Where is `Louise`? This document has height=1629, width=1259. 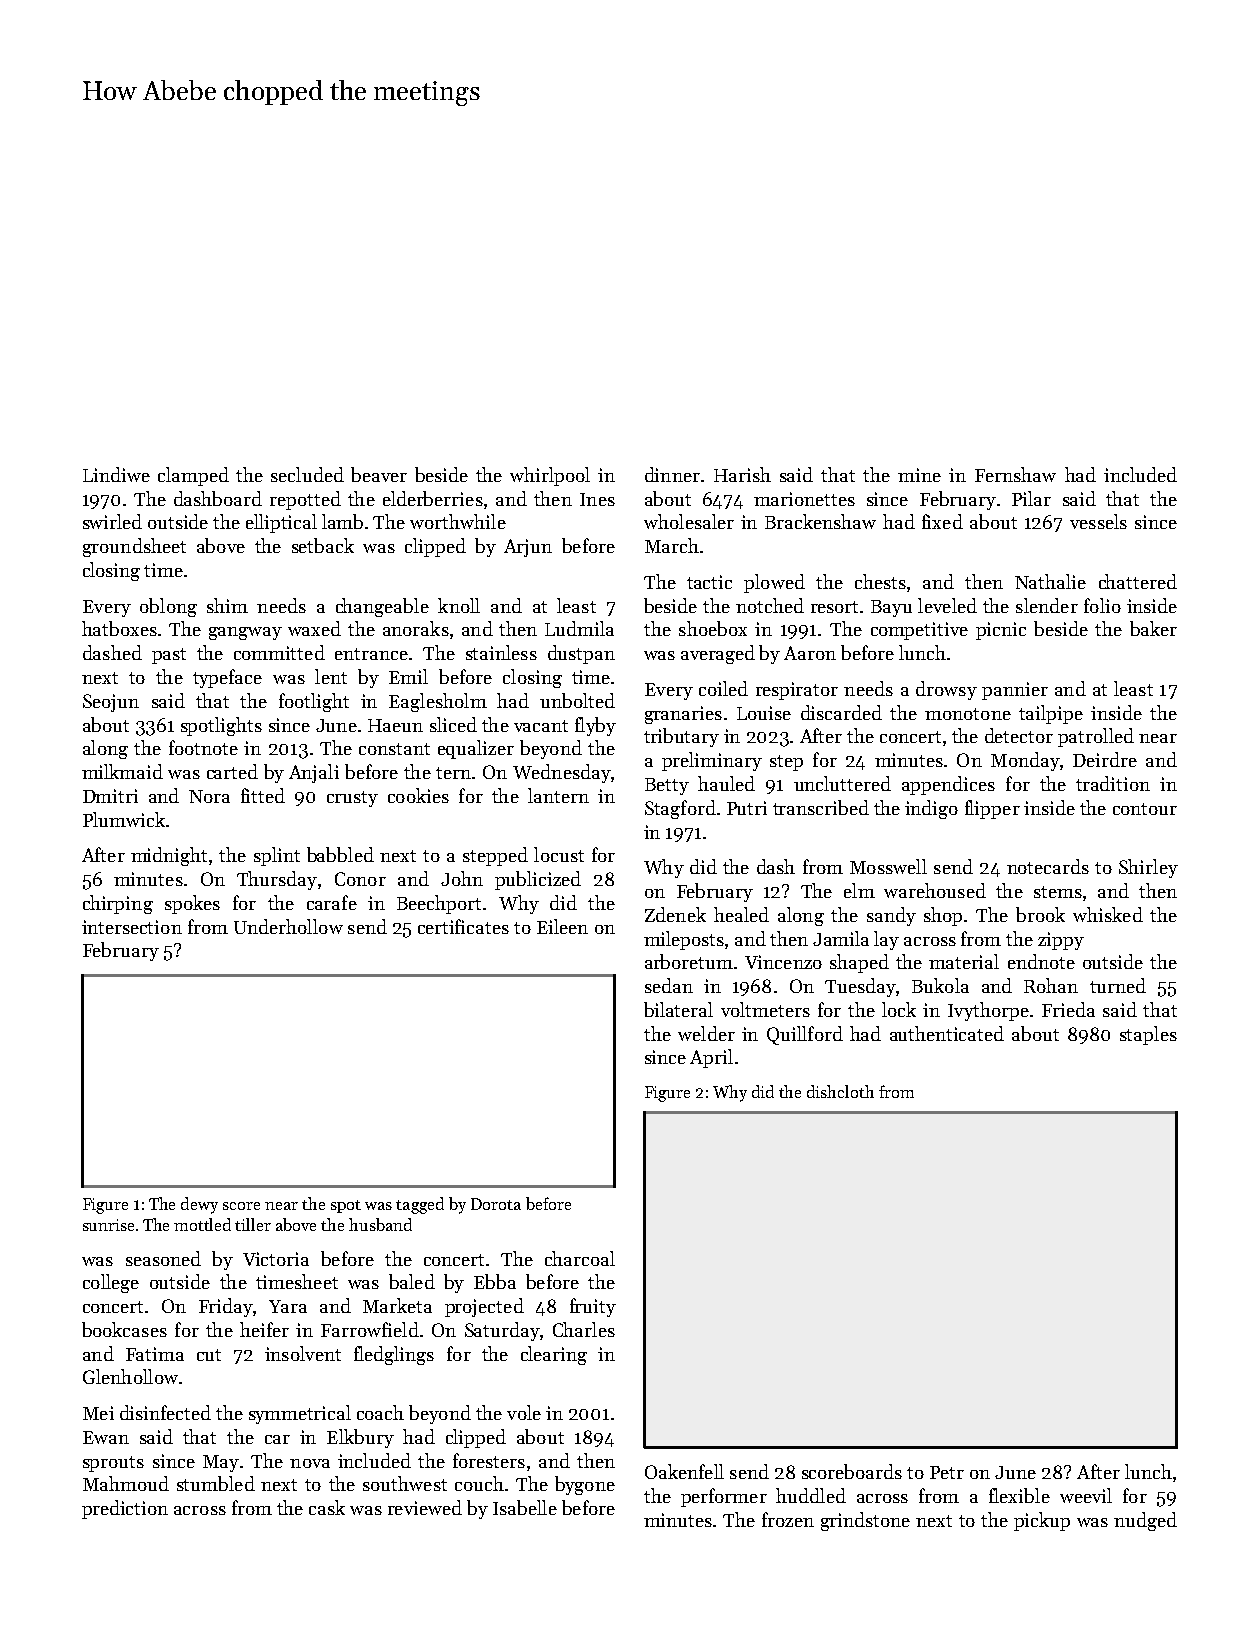
Louise is located at coordinates (764, 713).
